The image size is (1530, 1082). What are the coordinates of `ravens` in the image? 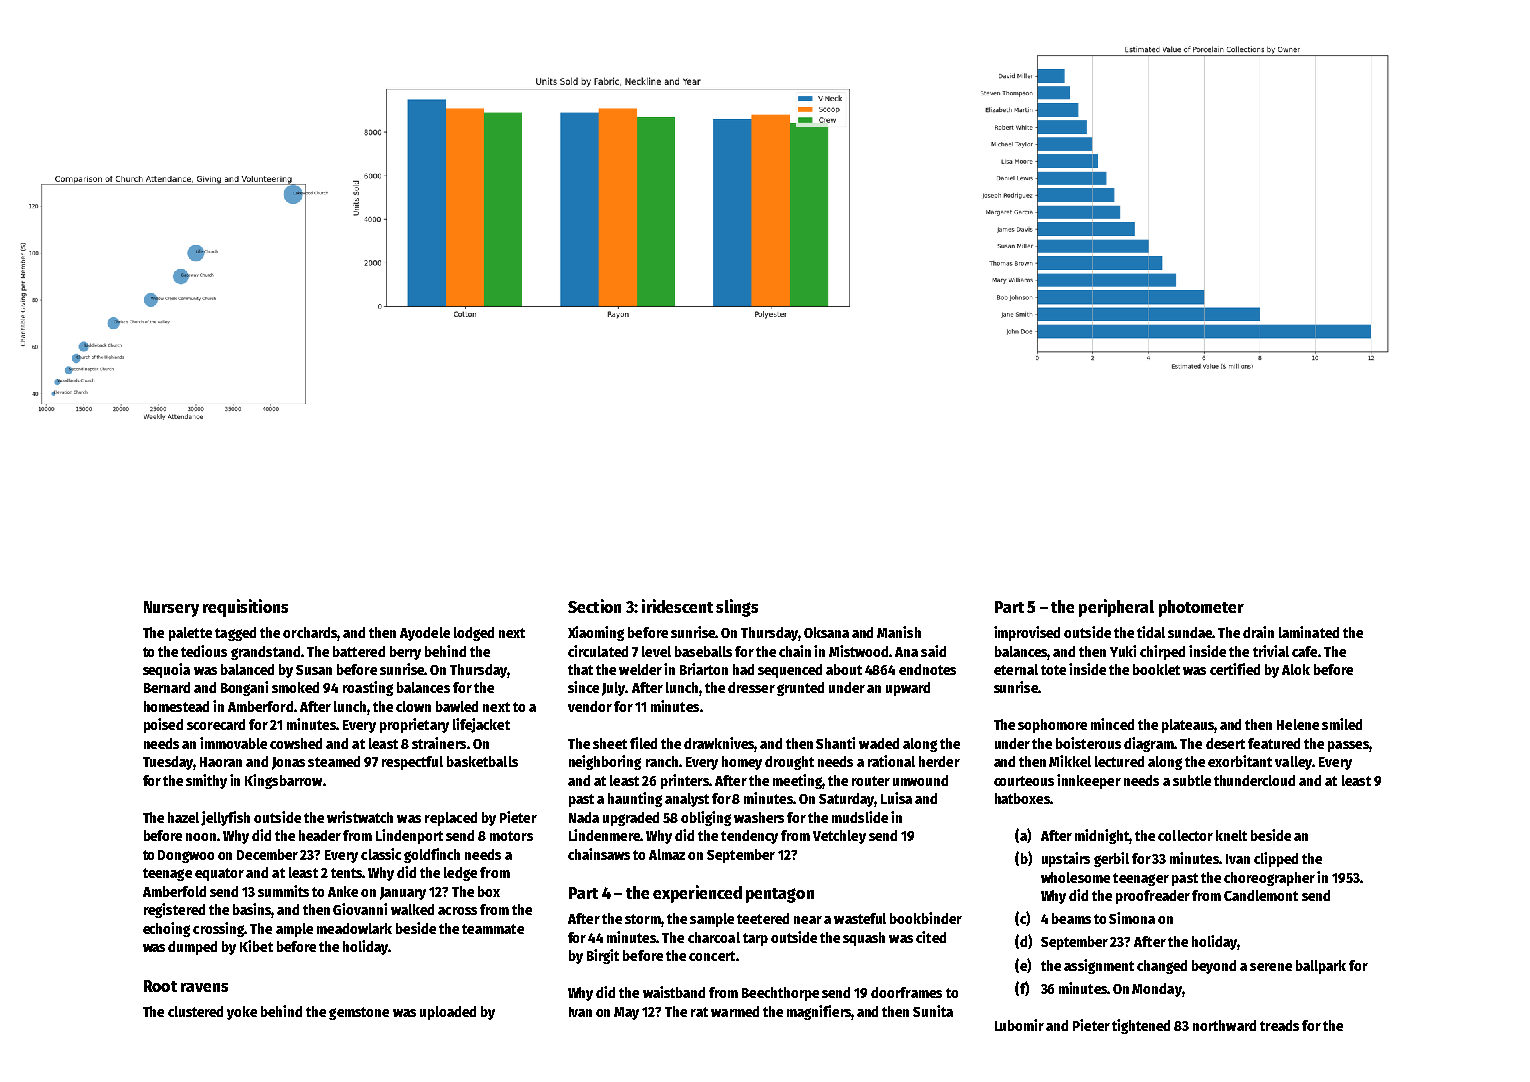 It's located at (204, 987).
